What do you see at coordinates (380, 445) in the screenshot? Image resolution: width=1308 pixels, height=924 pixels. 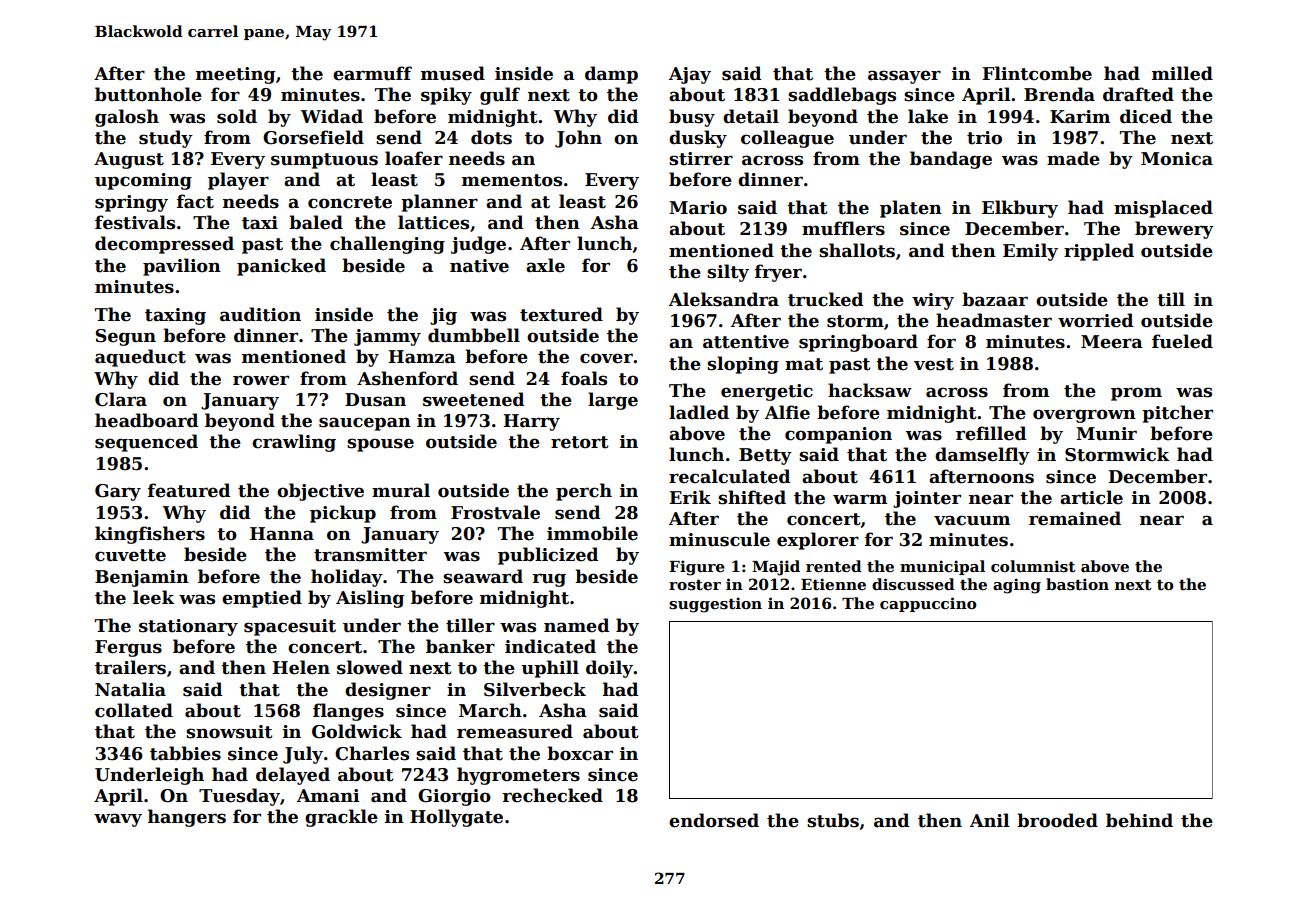 I see `spouse` at bounding box center [380, 445].
